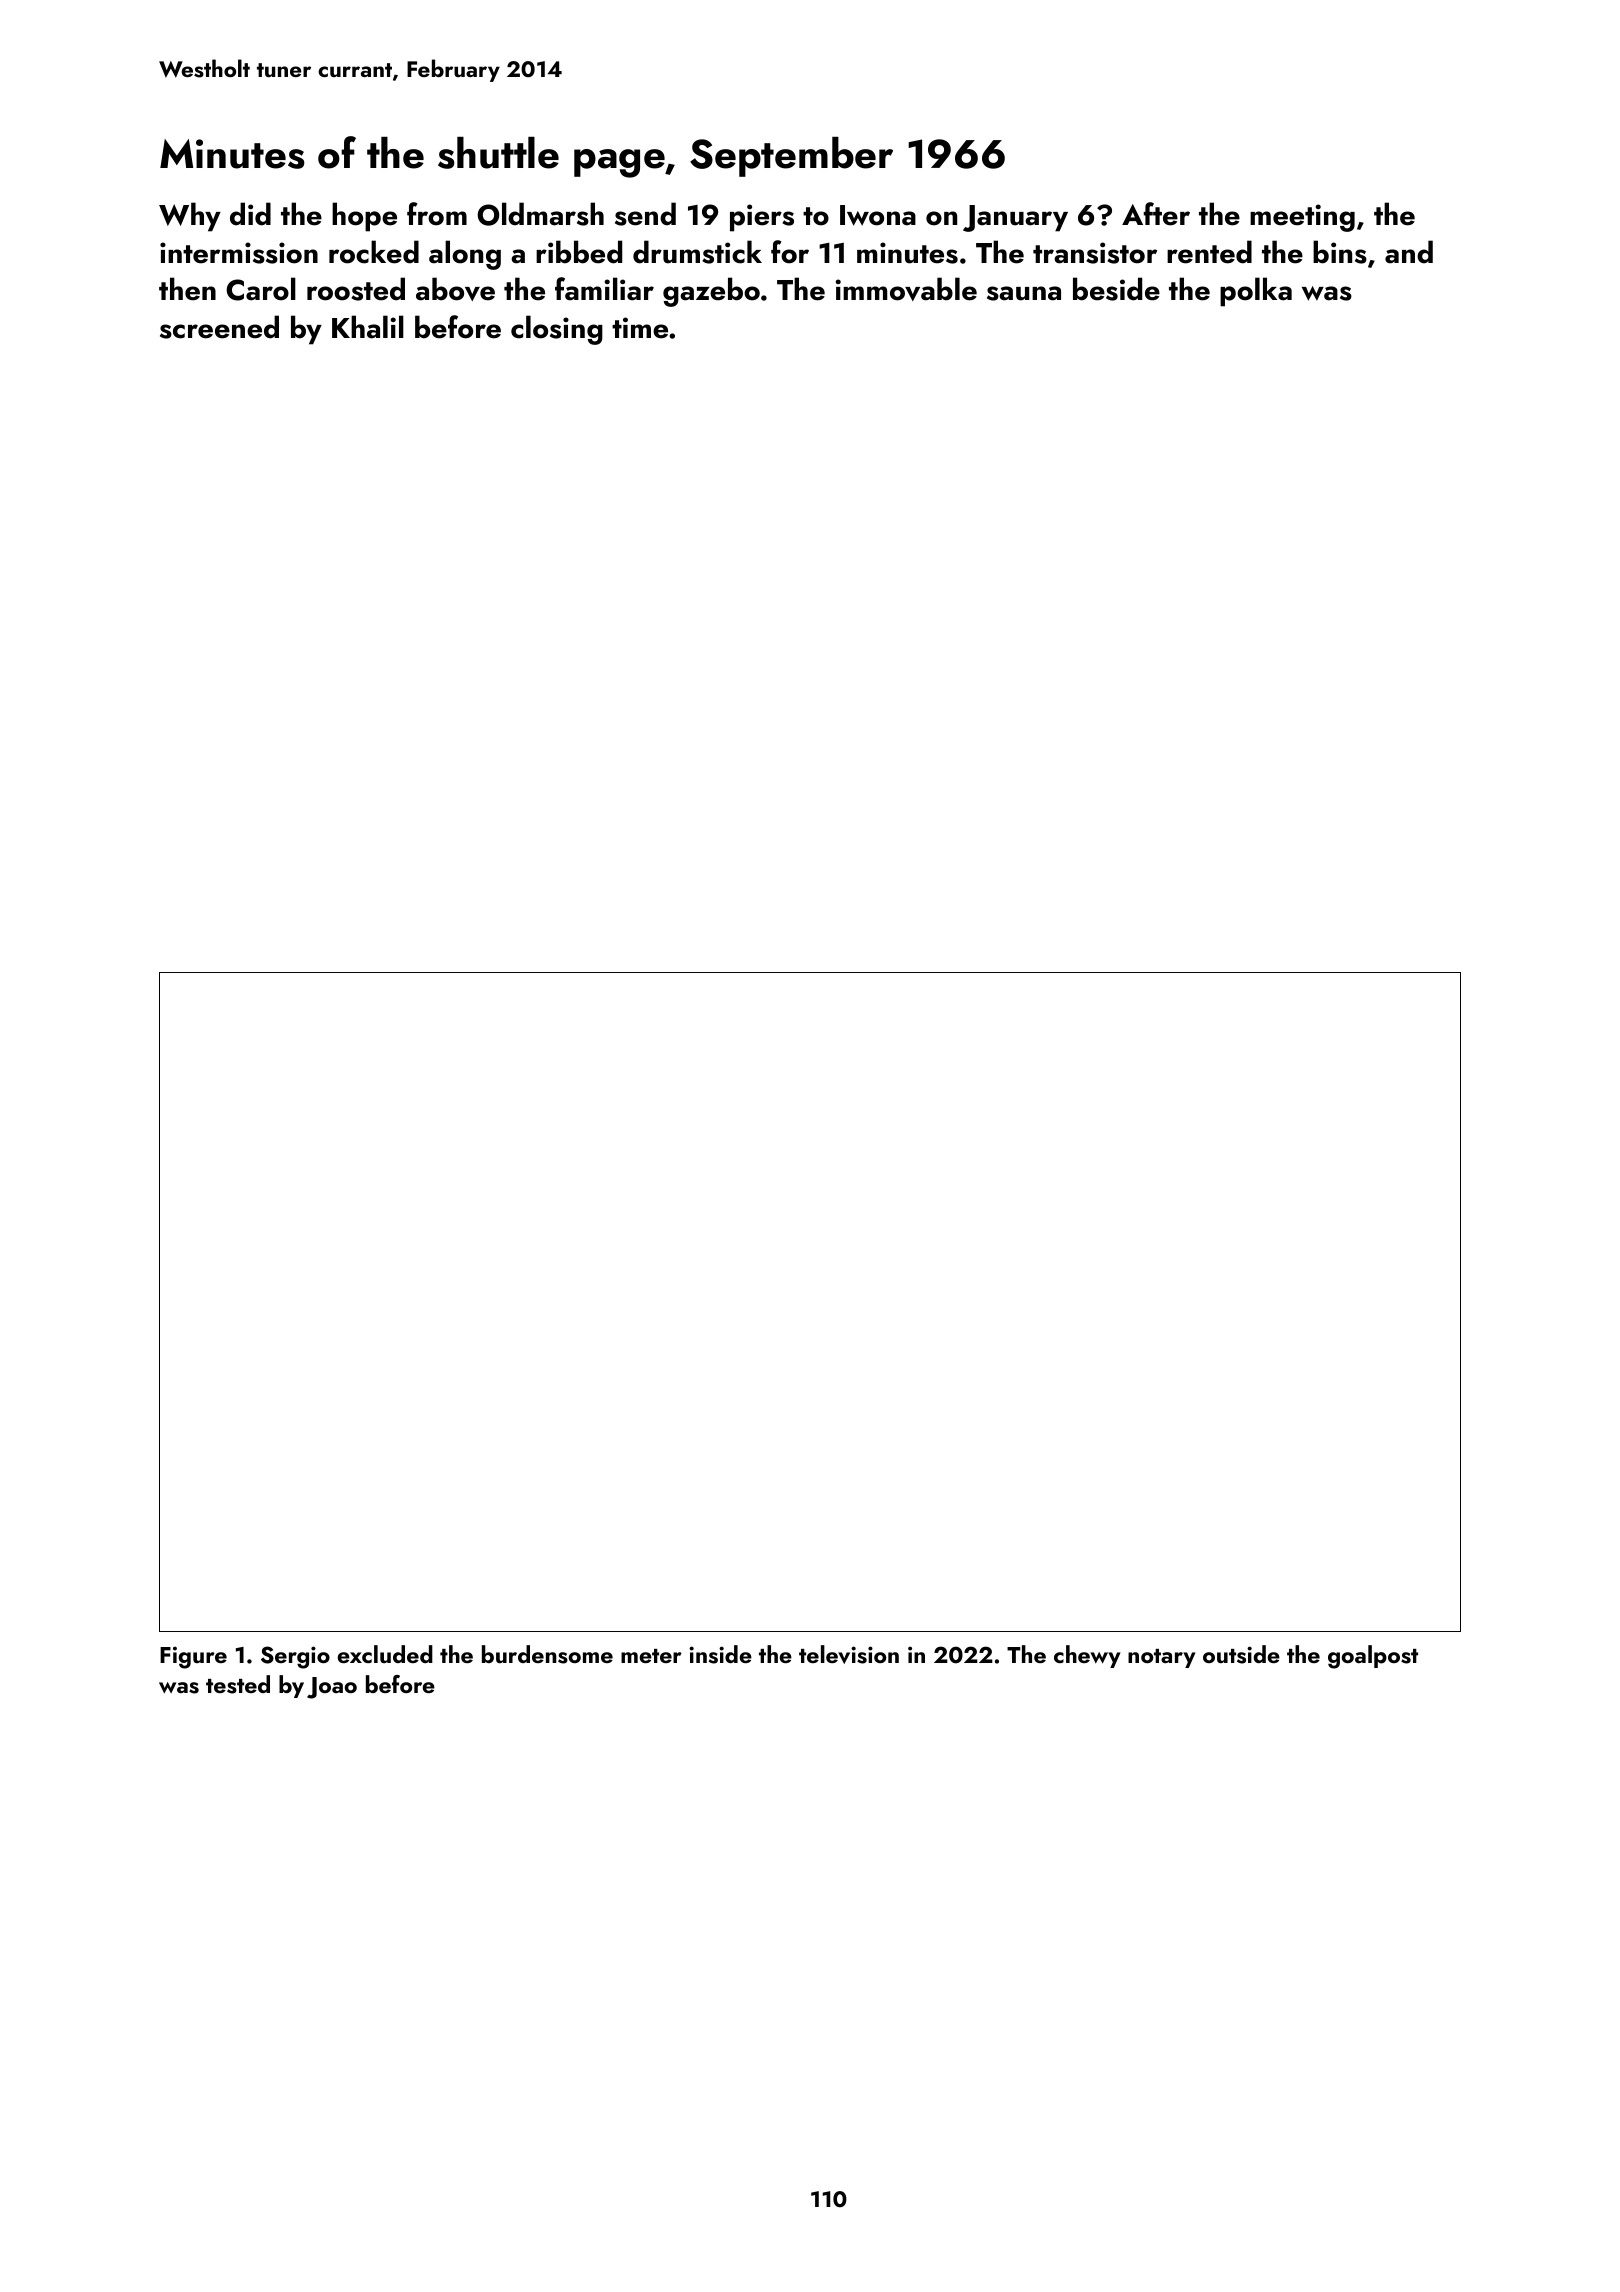 Image resolution: width=1620 pixels, height=2292 pixels. Describe the element at coordinates (640, 328) in the screenshot. I see `time` at that location.
